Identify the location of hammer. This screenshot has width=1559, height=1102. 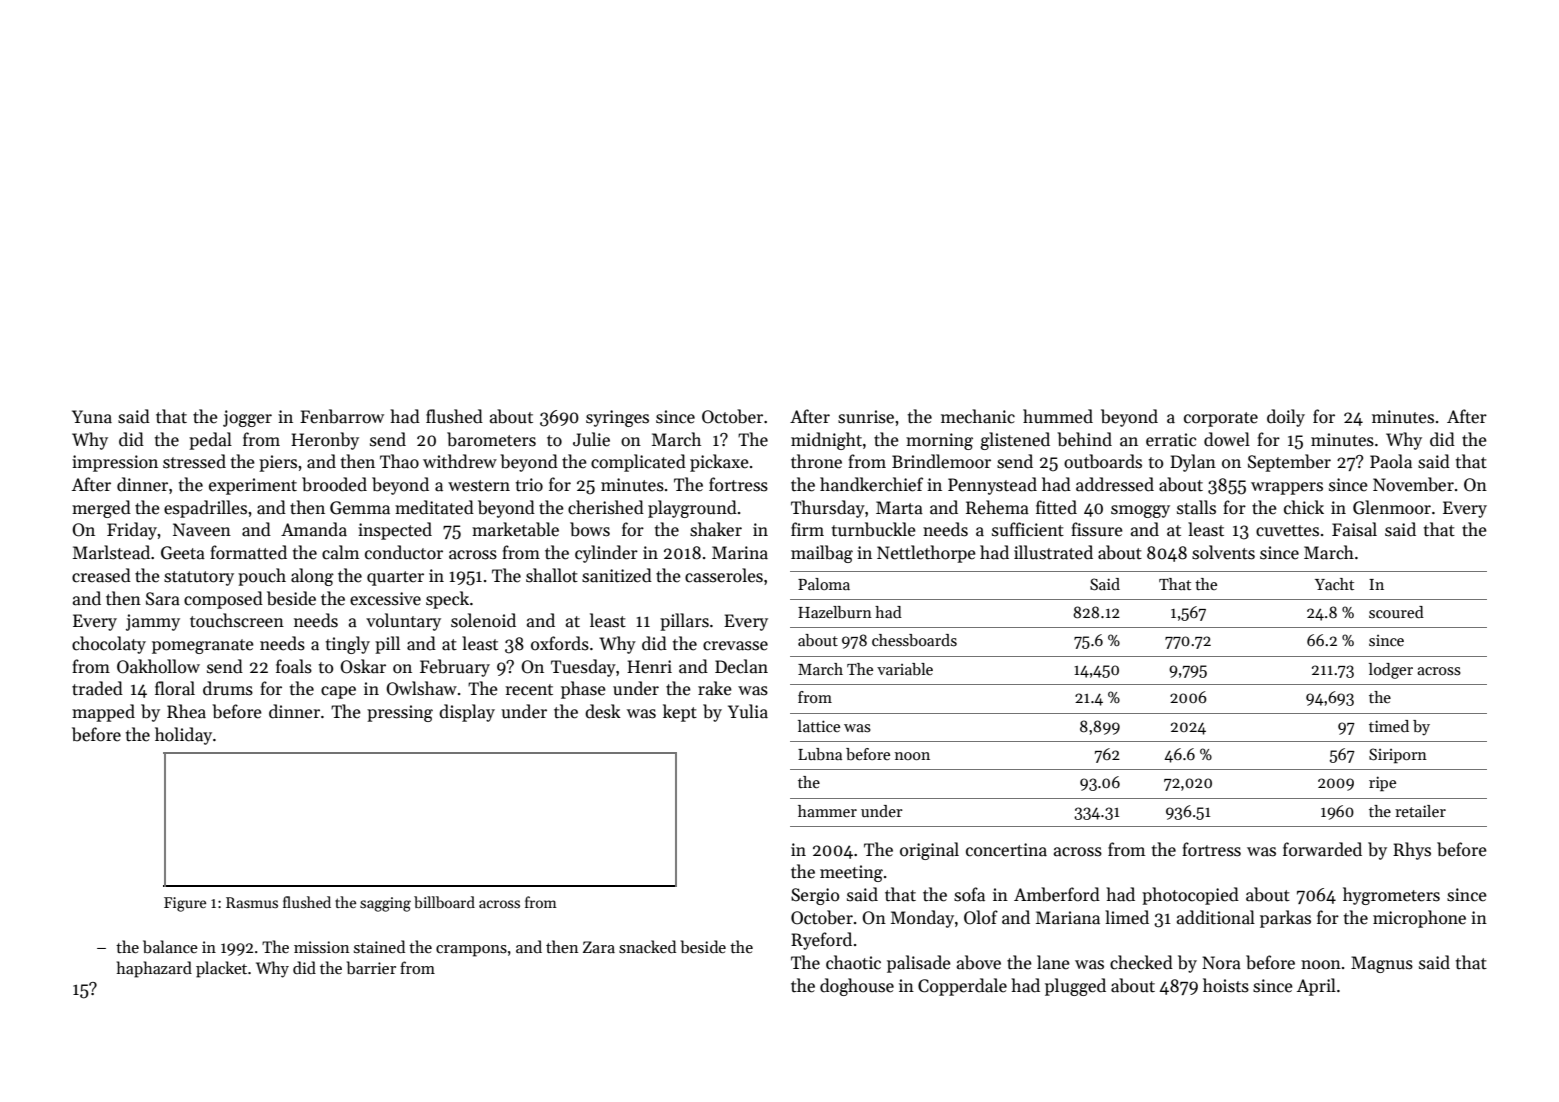
(827, 811).
